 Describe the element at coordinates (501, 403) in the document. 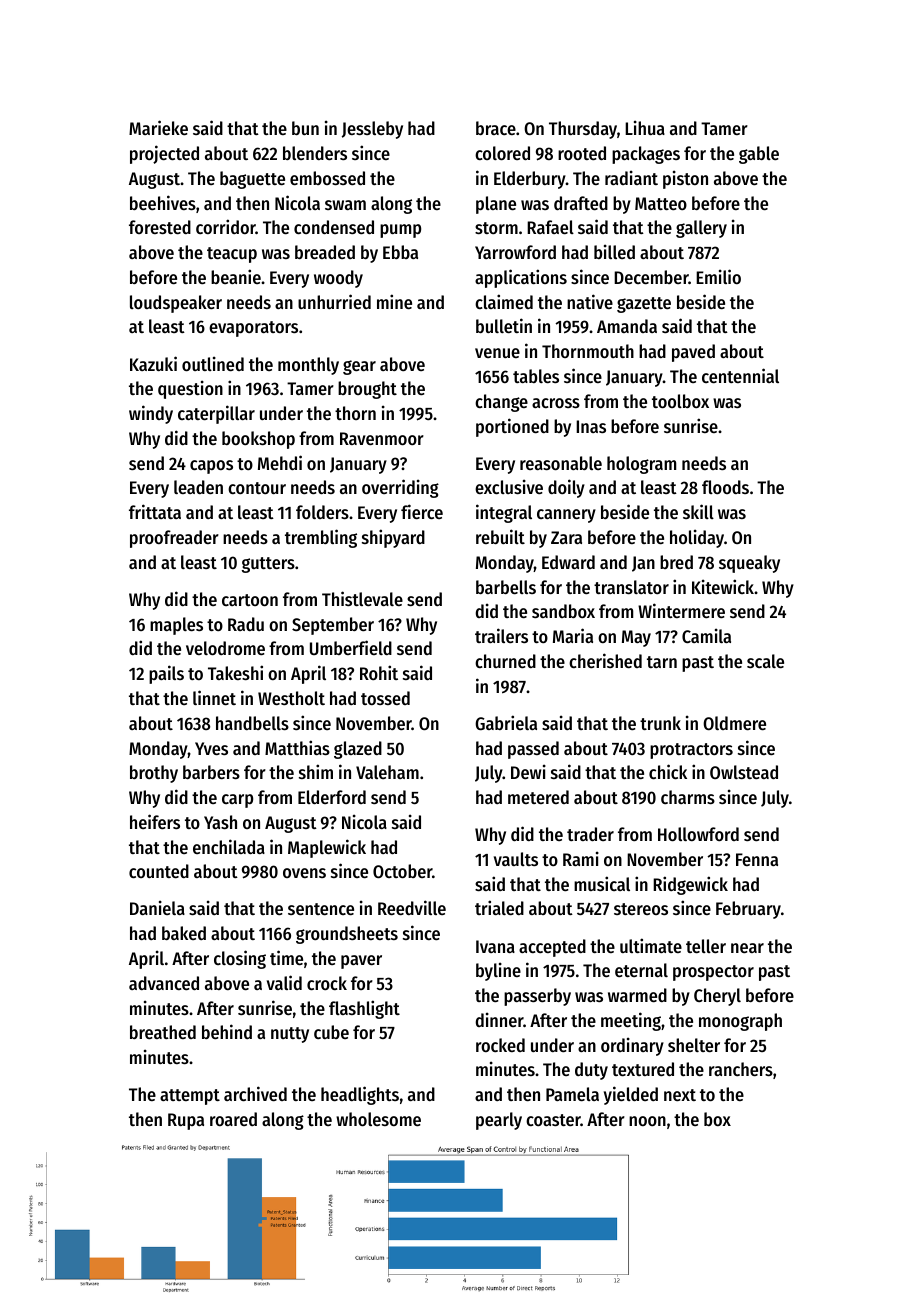

I see `change` at that location.
